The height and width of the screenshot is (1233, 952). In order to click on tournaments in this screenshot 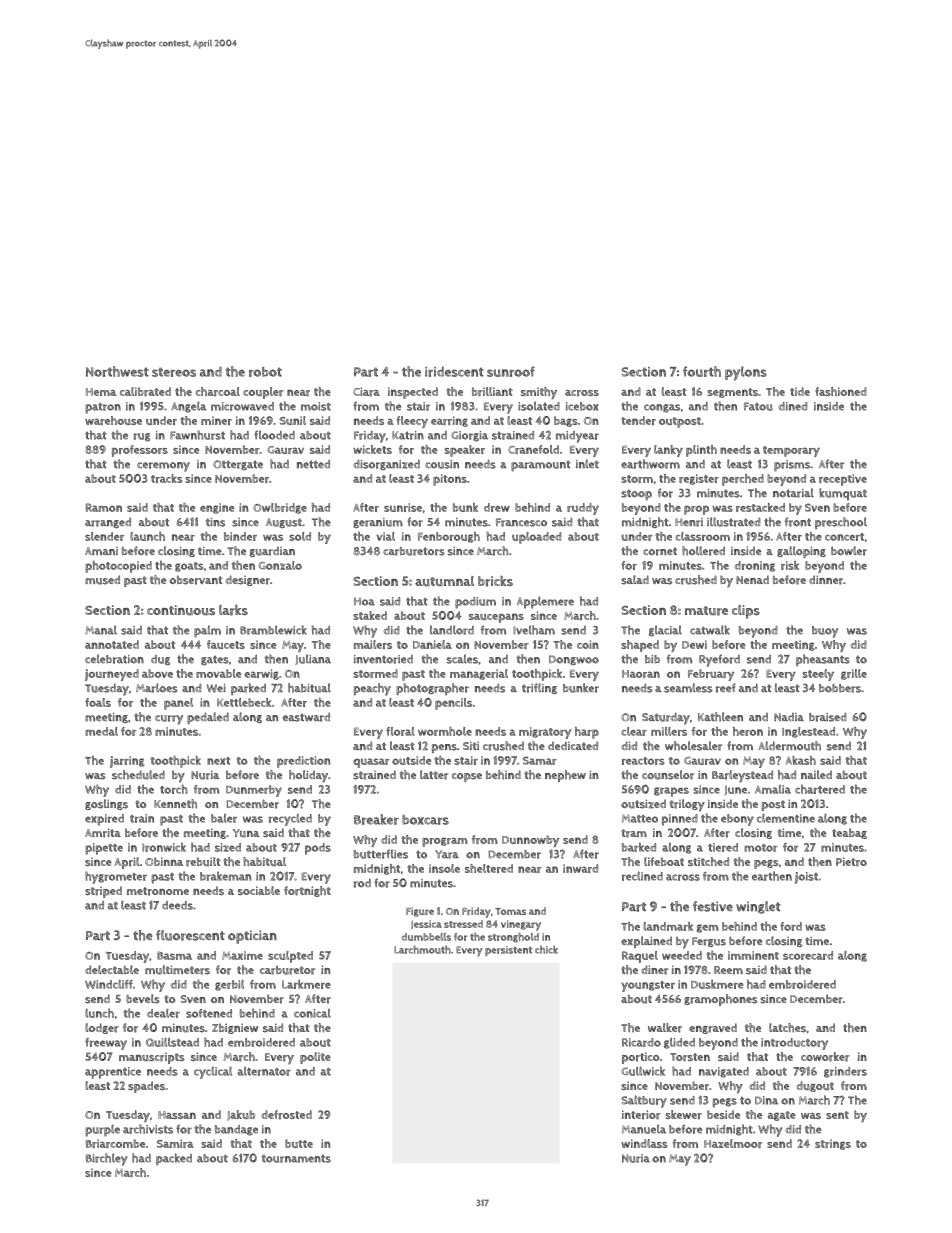, I will do `click(296, 1159)`.
